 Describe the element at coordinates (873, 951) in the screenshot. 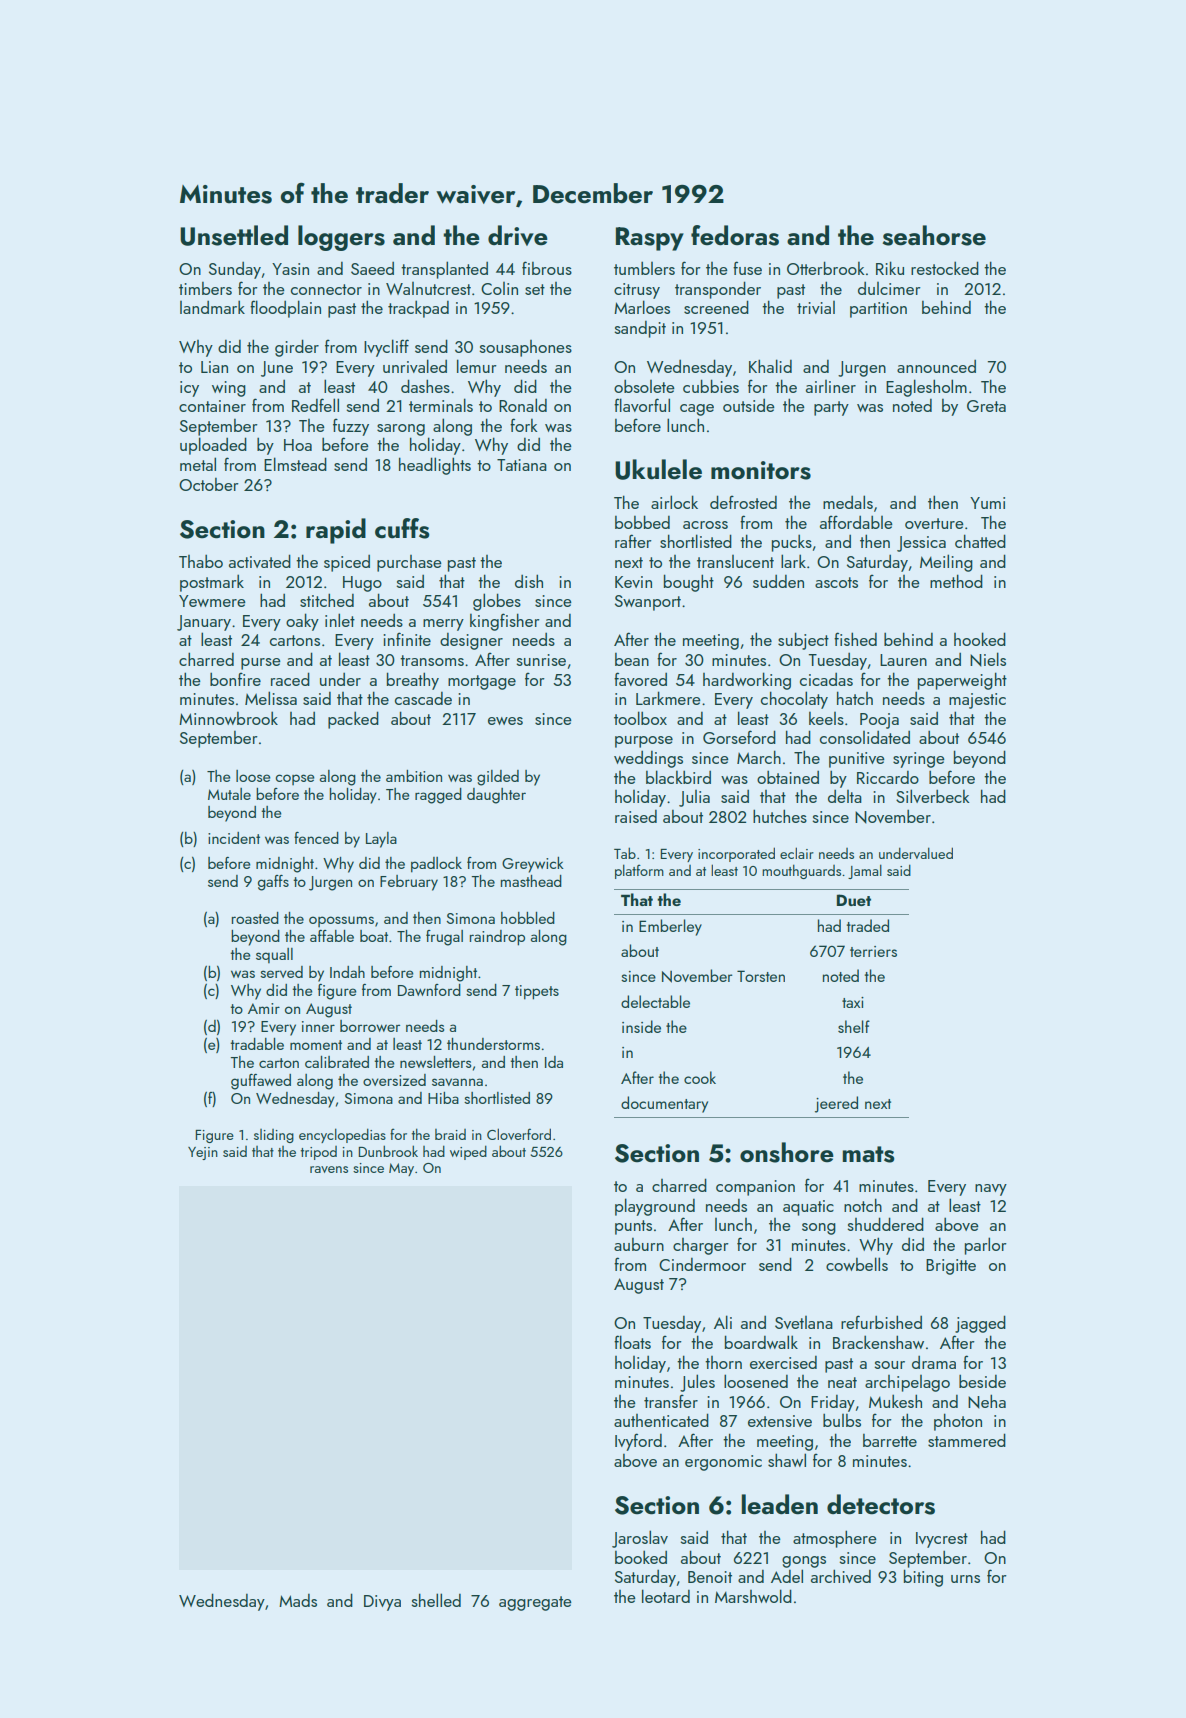

I see `terriers` at that location.
